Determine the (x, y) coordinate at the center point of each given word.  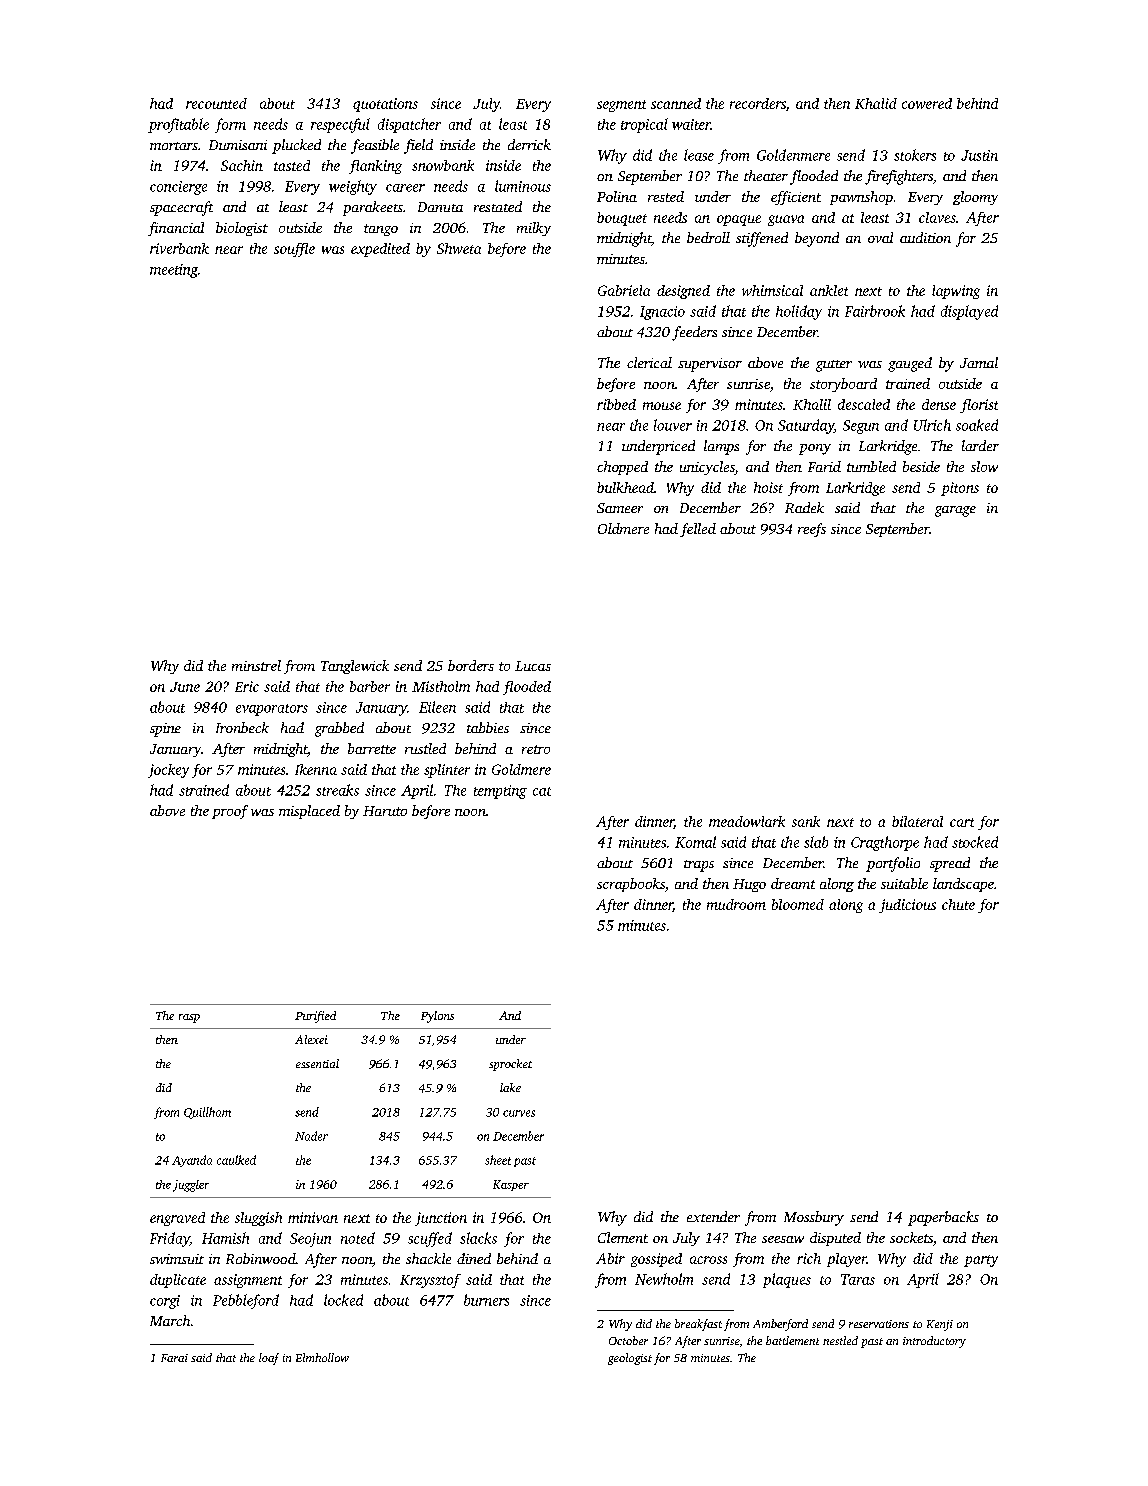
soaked (977, 425)
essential (317, 1063)
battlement (792, 1340)
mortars (174, 146)
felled (698, 530)
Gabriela (624, 290)
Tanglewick (355, 667)
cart (962, 822)
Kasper (511, 1185)
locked (343, 1300)
